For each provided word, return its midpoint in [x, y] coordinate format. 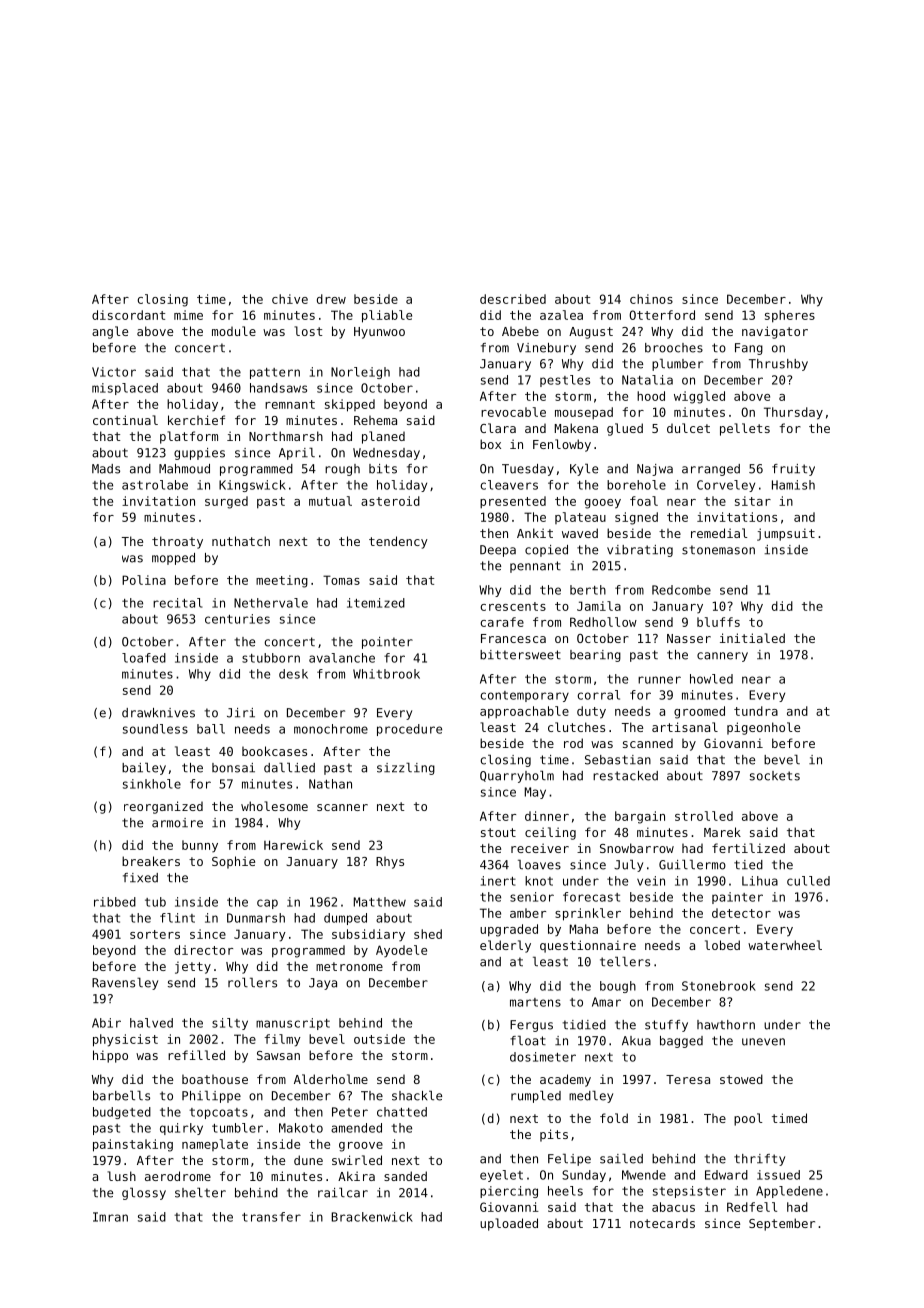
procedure [409, 730]
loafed [144, 658]
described [513, 299]
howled [711, 679]
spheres [790, 316]
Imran [110, 1217]
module [234, 331]
